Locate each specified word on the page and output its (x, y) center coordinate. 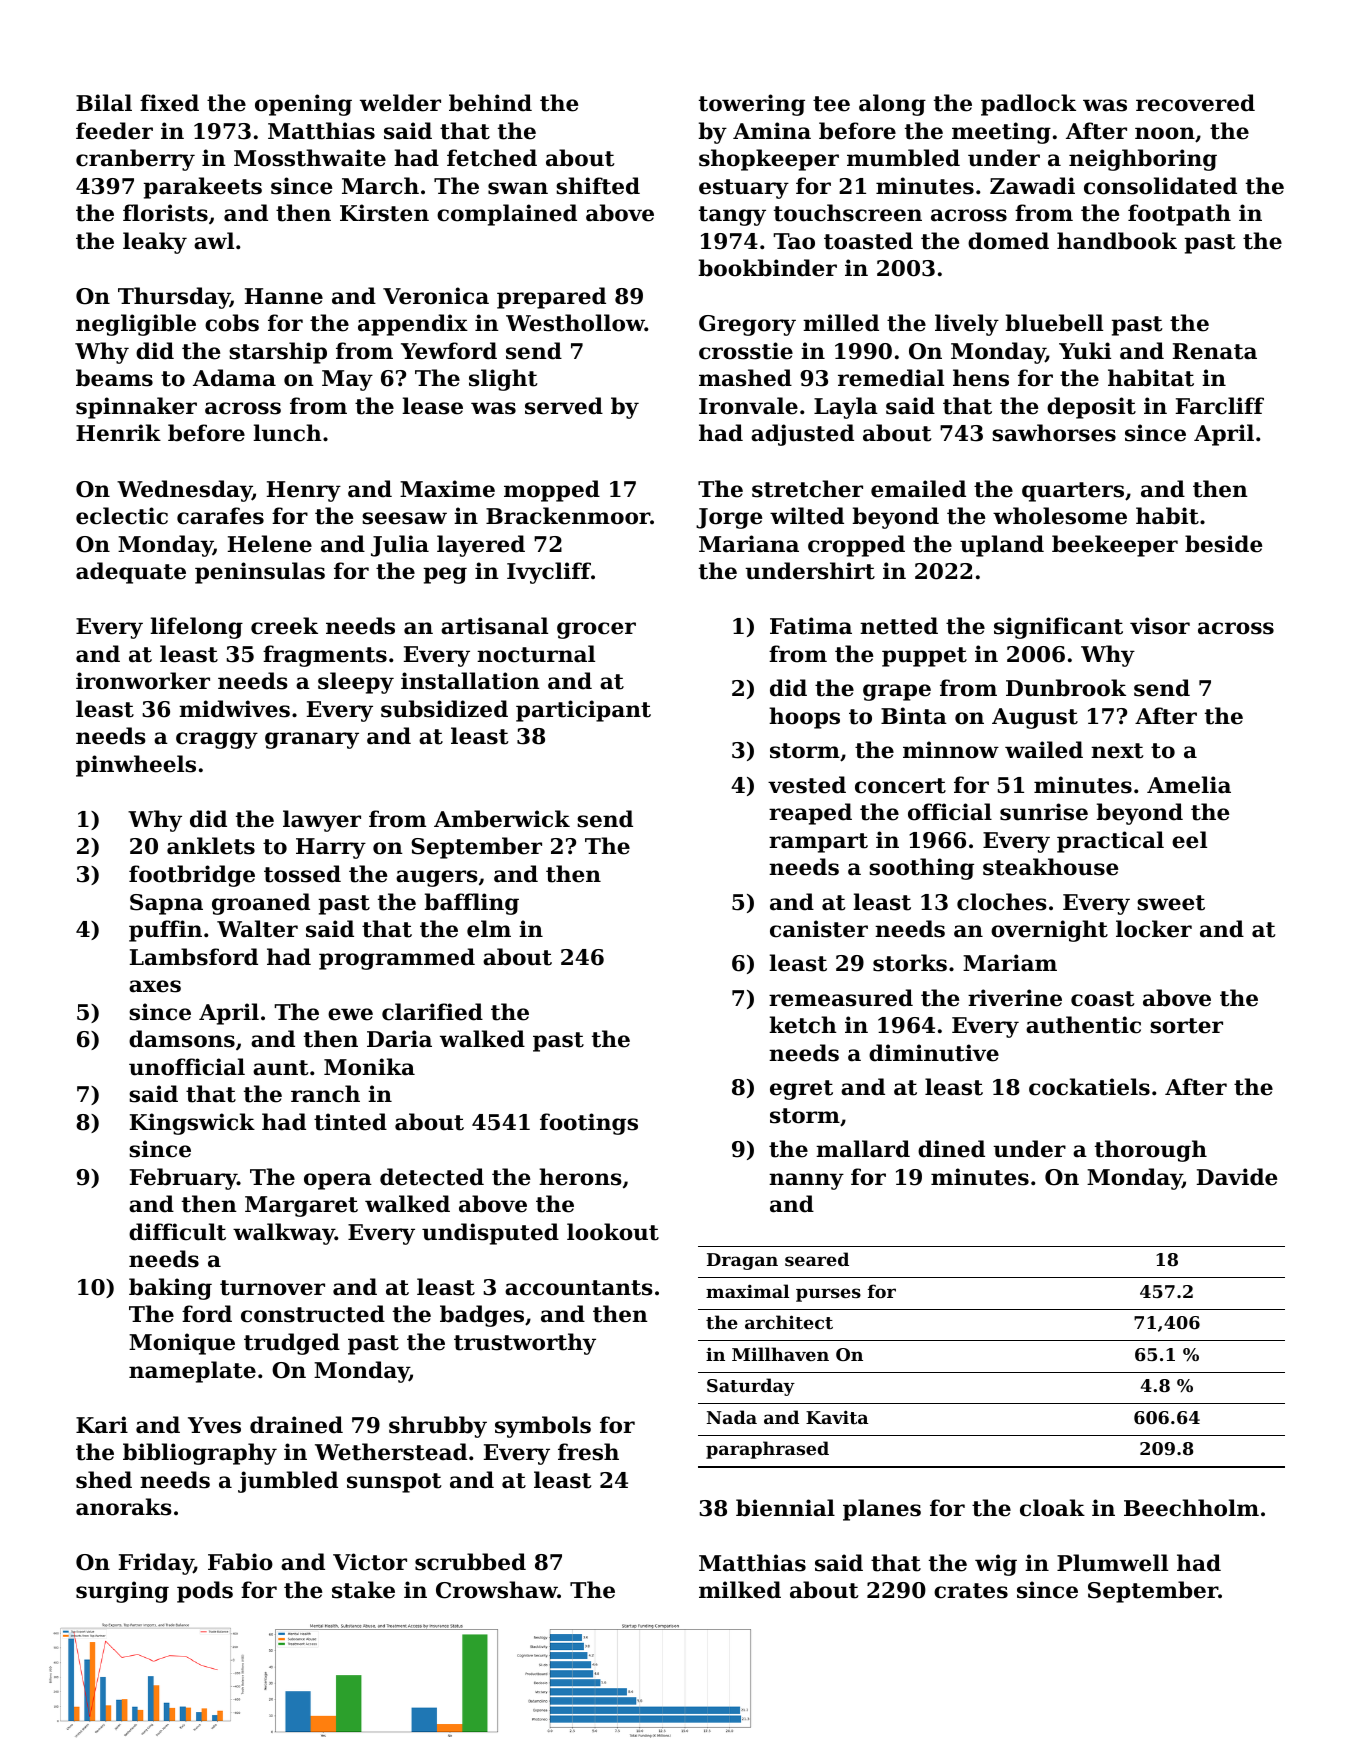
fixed (169, 103)
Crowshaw (497, 1590)
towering (752, 105)
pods (205, 1592)
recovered (1195, 103)
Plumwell (1112, 1563)
